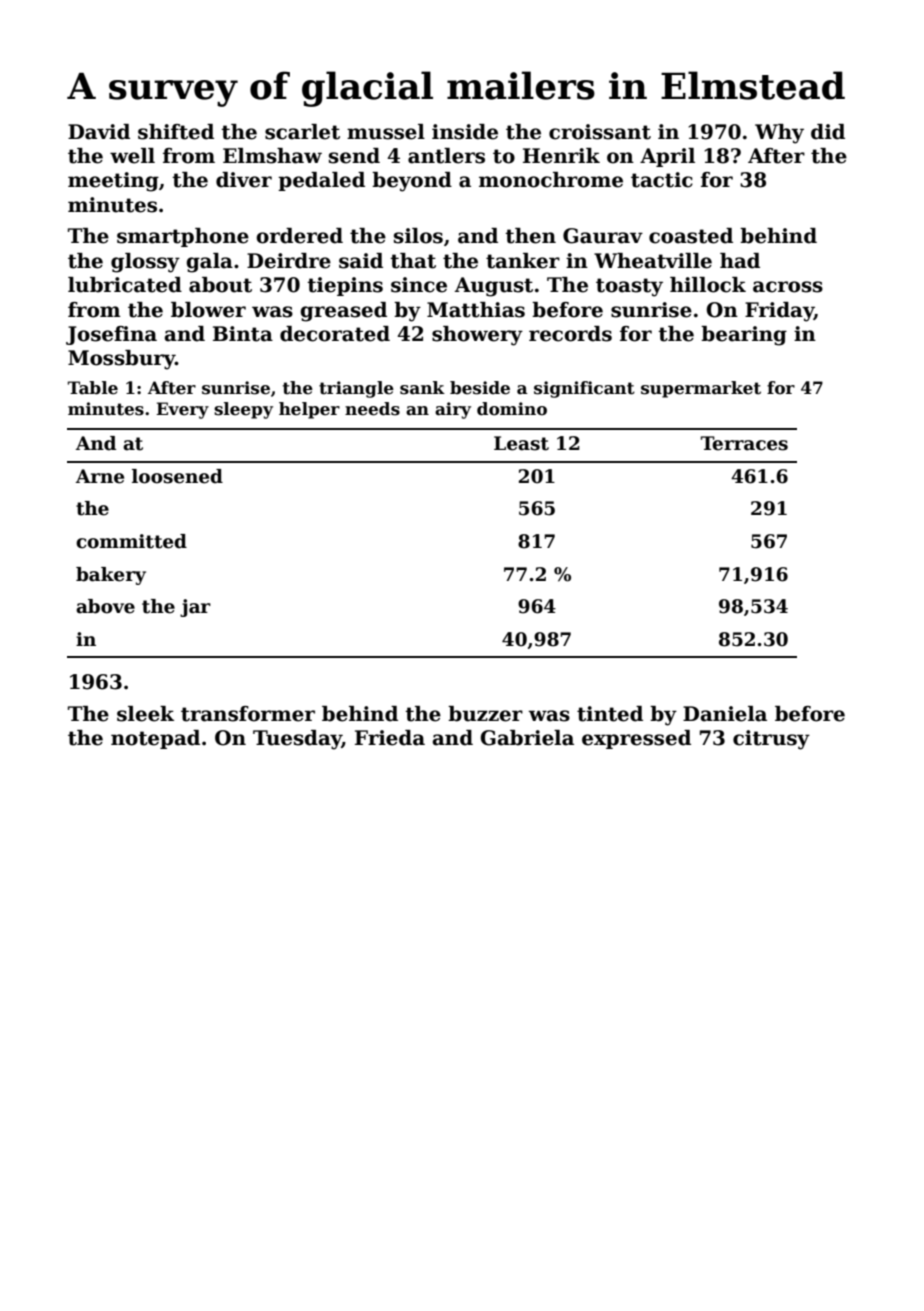 Image resolution: width=924 pixels, height=1311 pixels. What do you see at coordinates (195, 608) in the screenshot?
I see `jar` at bounding box center [195, 608].
